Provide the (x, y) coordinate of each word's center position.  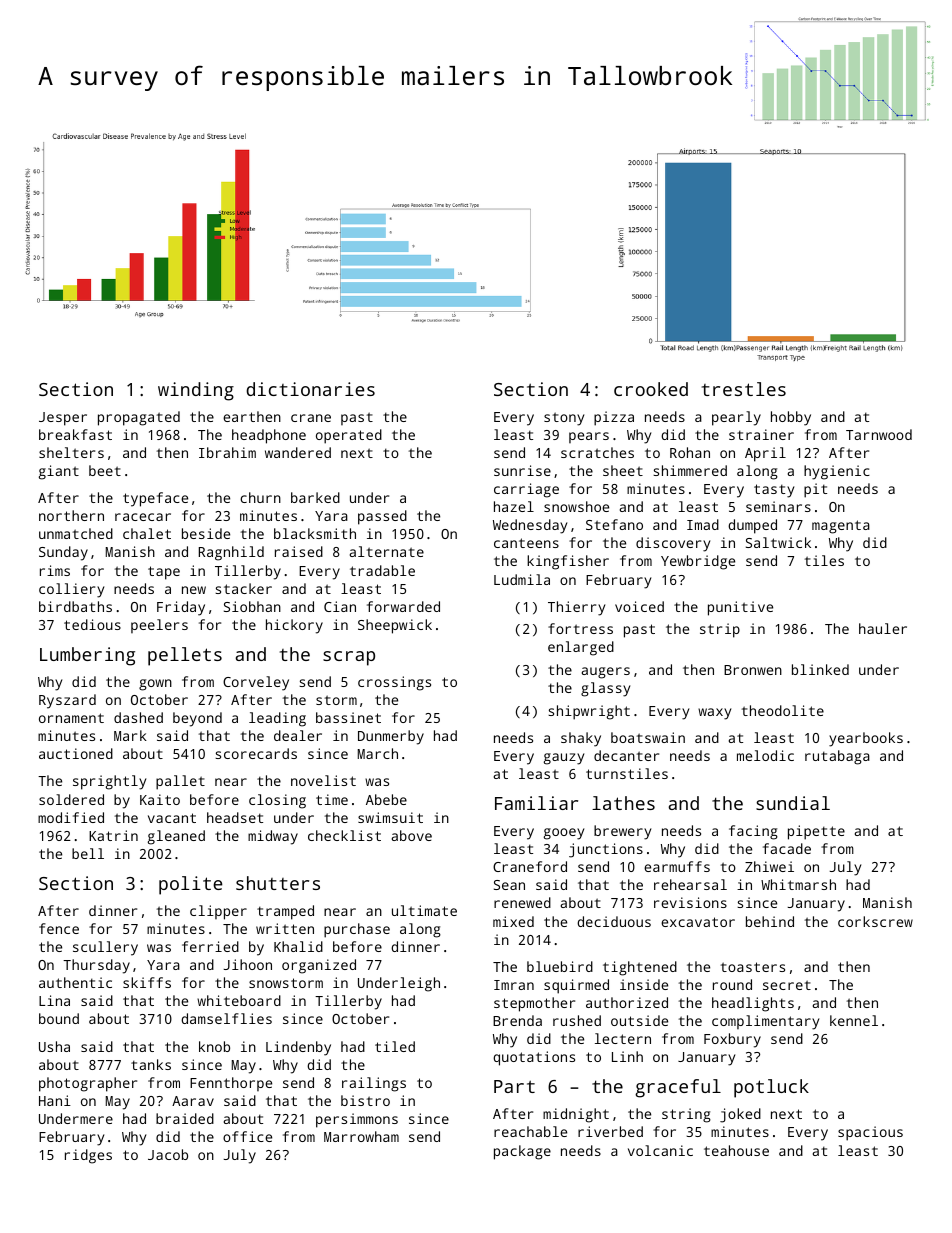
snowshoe (576, 506)
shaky (581, 739)
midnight (576, 1115)
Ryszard (67, 701)
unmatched (76, 533)
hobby (791, 418)
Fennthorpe (231, 1084)
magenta (841, 527)
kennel (854, 1020)
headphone (269, 436)
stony (564, 419)
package (522, 1152)
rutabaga (837, 757)
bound (59, 1018)
